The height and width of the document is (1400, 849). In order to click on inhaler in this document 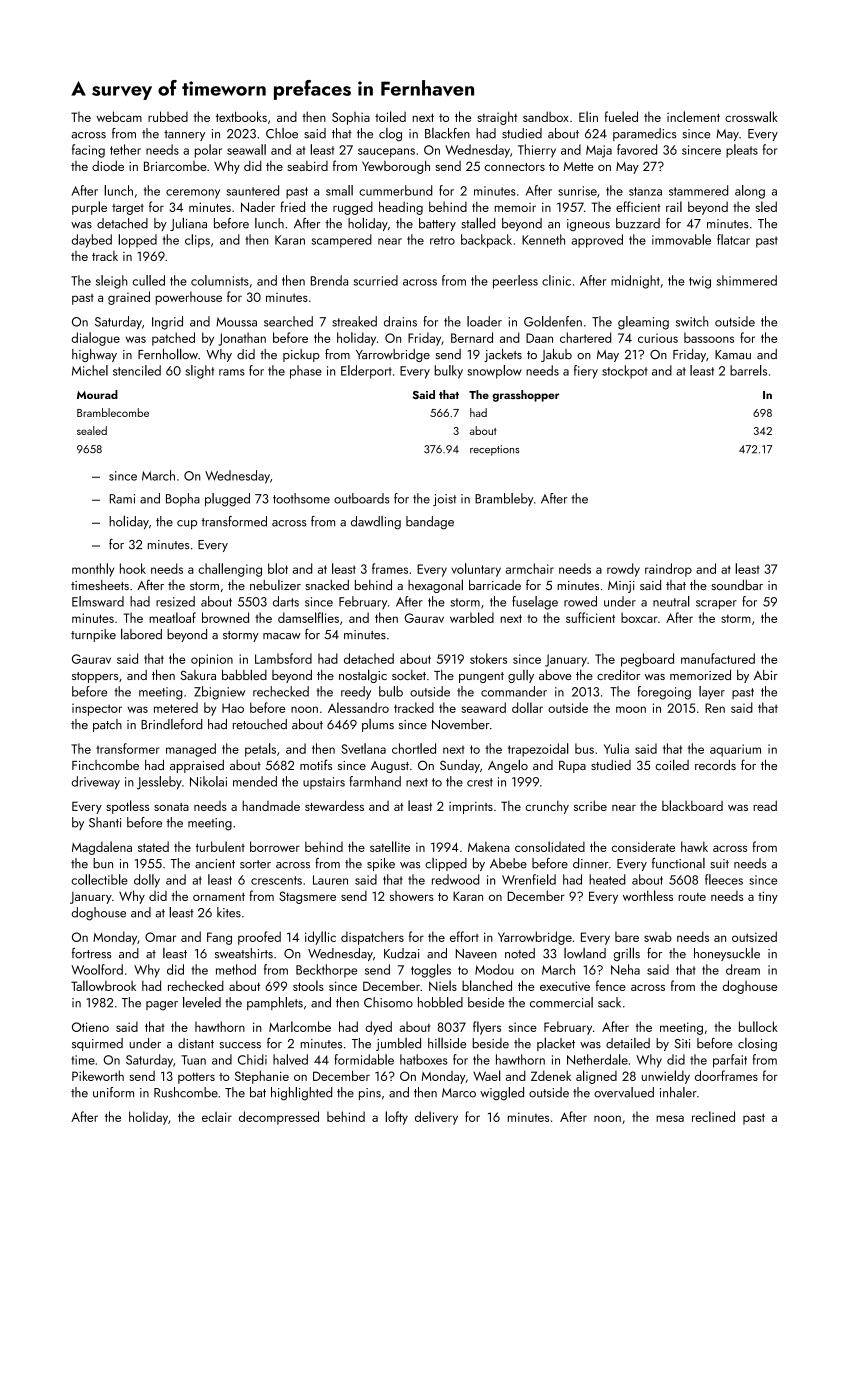, I will do `click(678, 1092)`.
